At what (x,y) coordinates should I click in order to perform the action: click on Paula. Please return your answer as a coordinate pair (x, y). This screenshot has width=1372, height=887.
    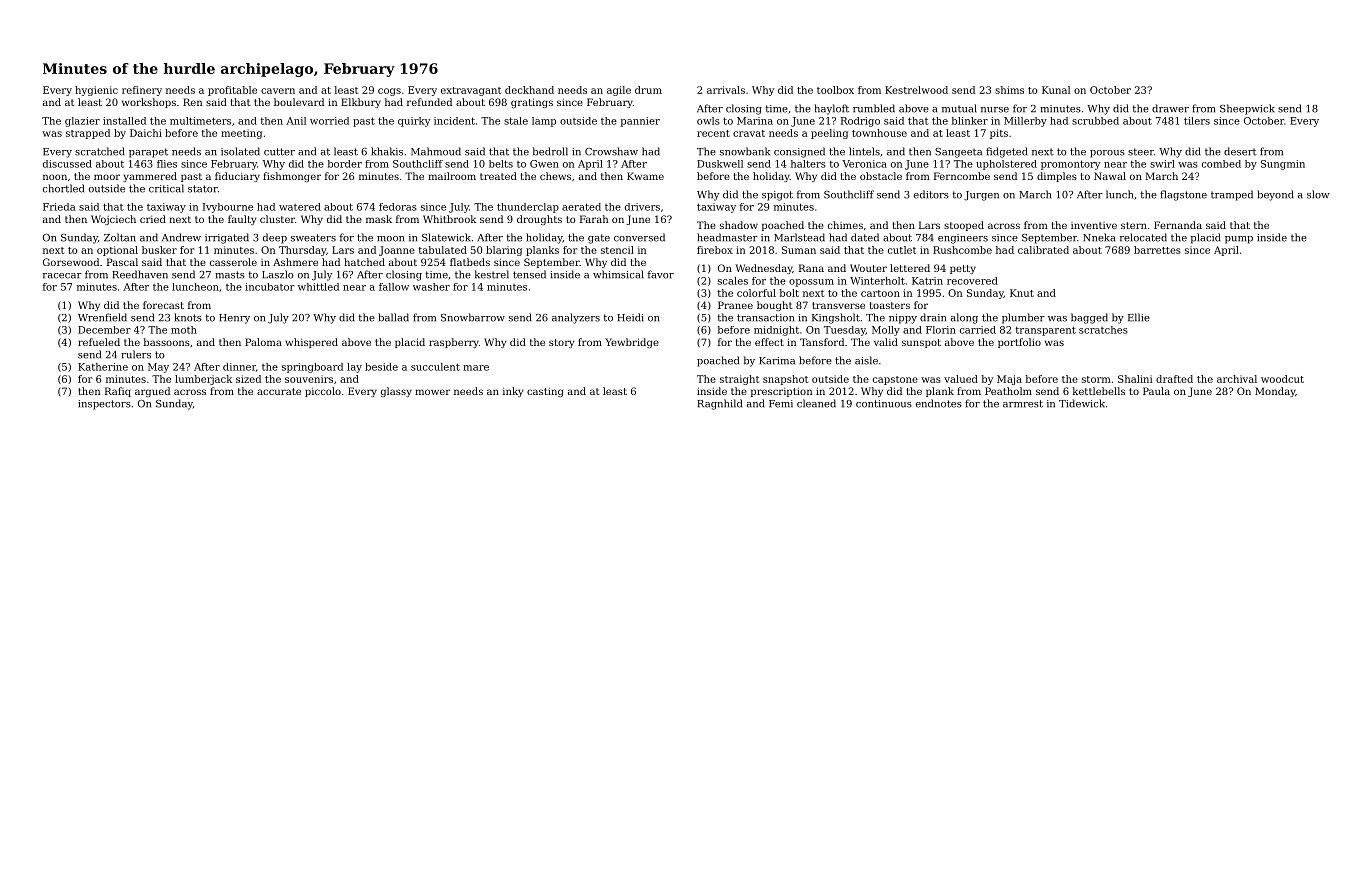
    Looking at the image, I should click on (1156, 391).
